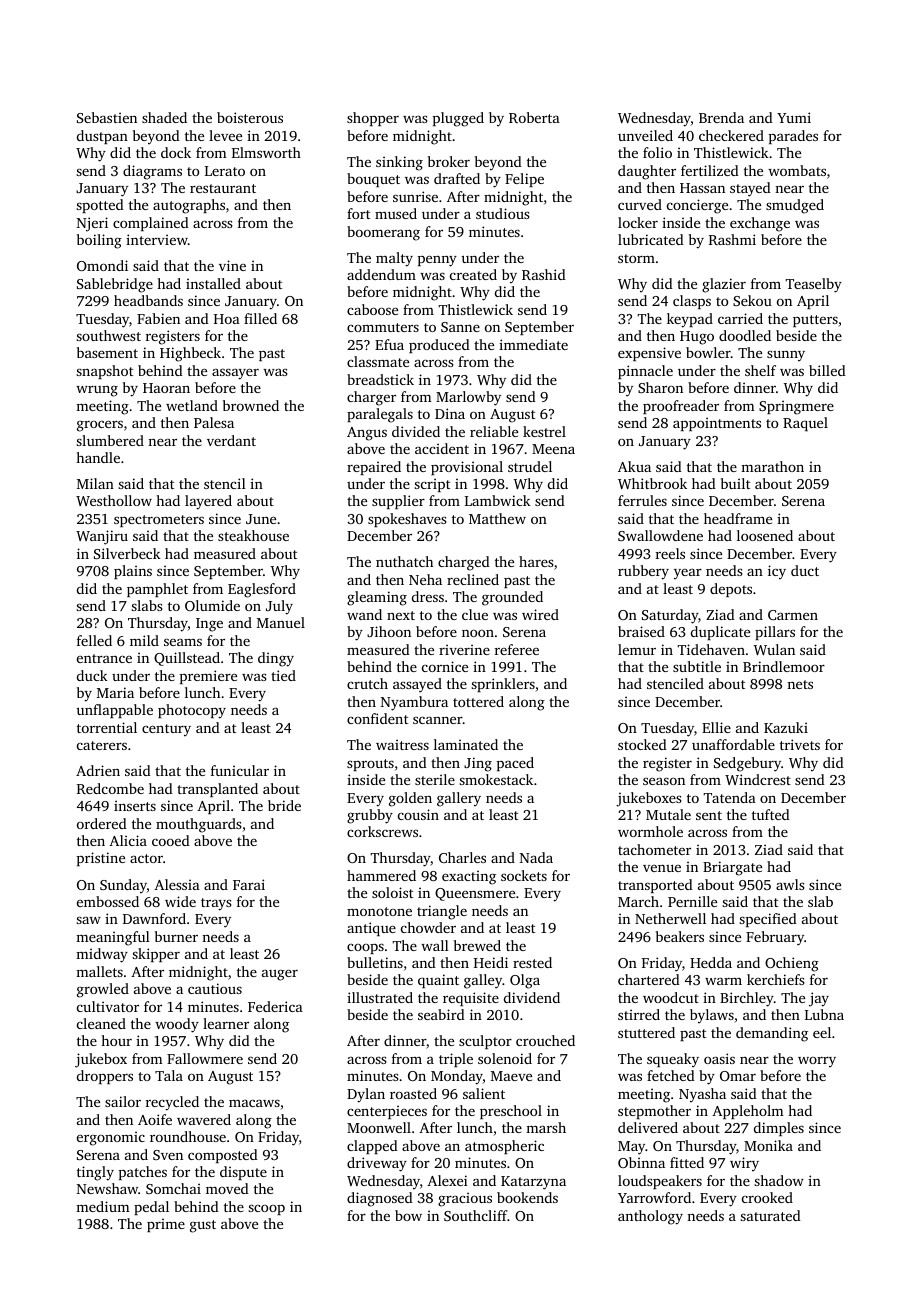 This screenshot has width=924, height=1308. What do you see at coordinates (389, 631) in the screenshot?
I see `Jihoon` at bounding box center [389, 631].
